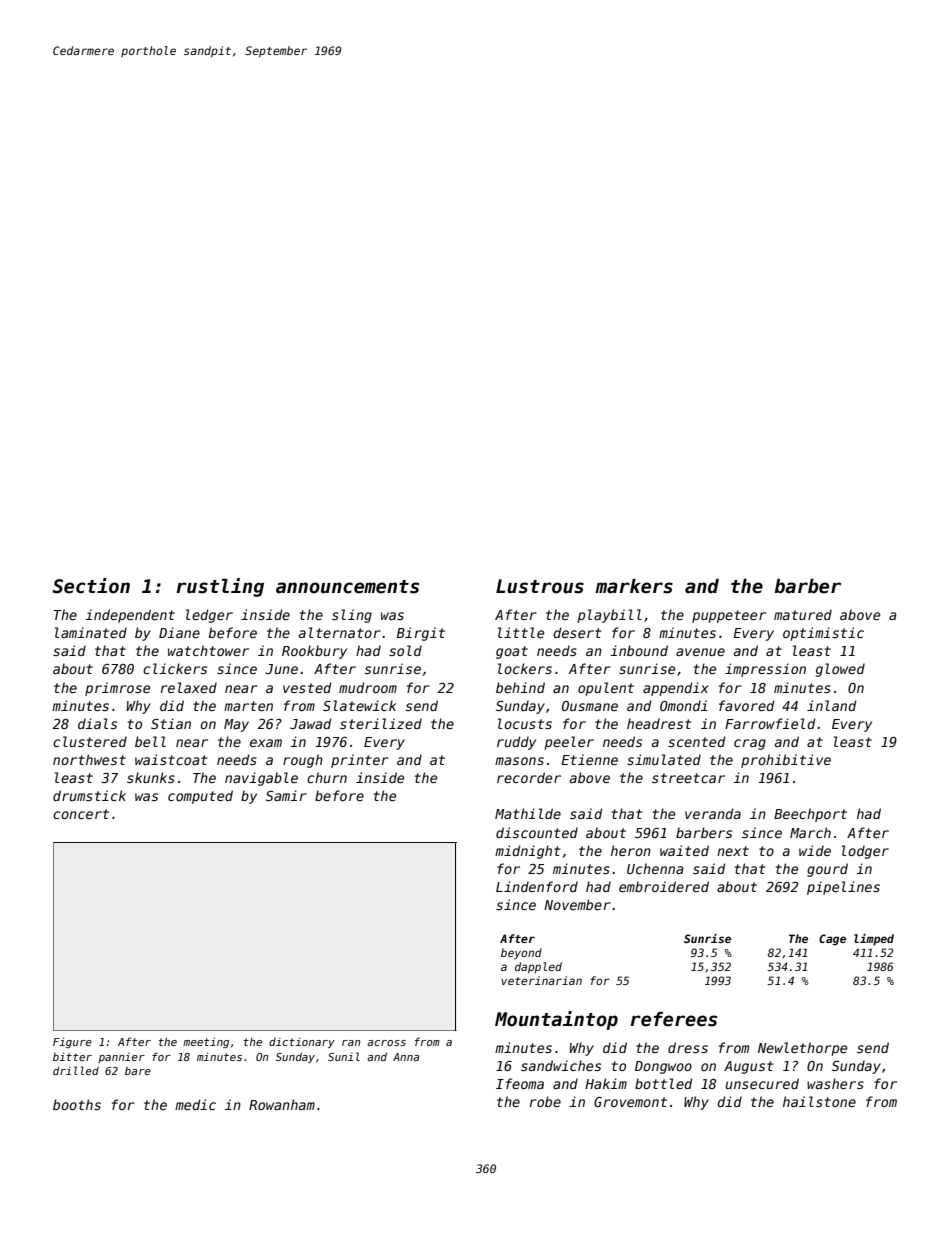 Image resolution: width=952 pixels, height=1233 pixels. What do you see at coordinates (803, 614) in the screenshot?
I see `matured` at bounding box center [803, 614].
